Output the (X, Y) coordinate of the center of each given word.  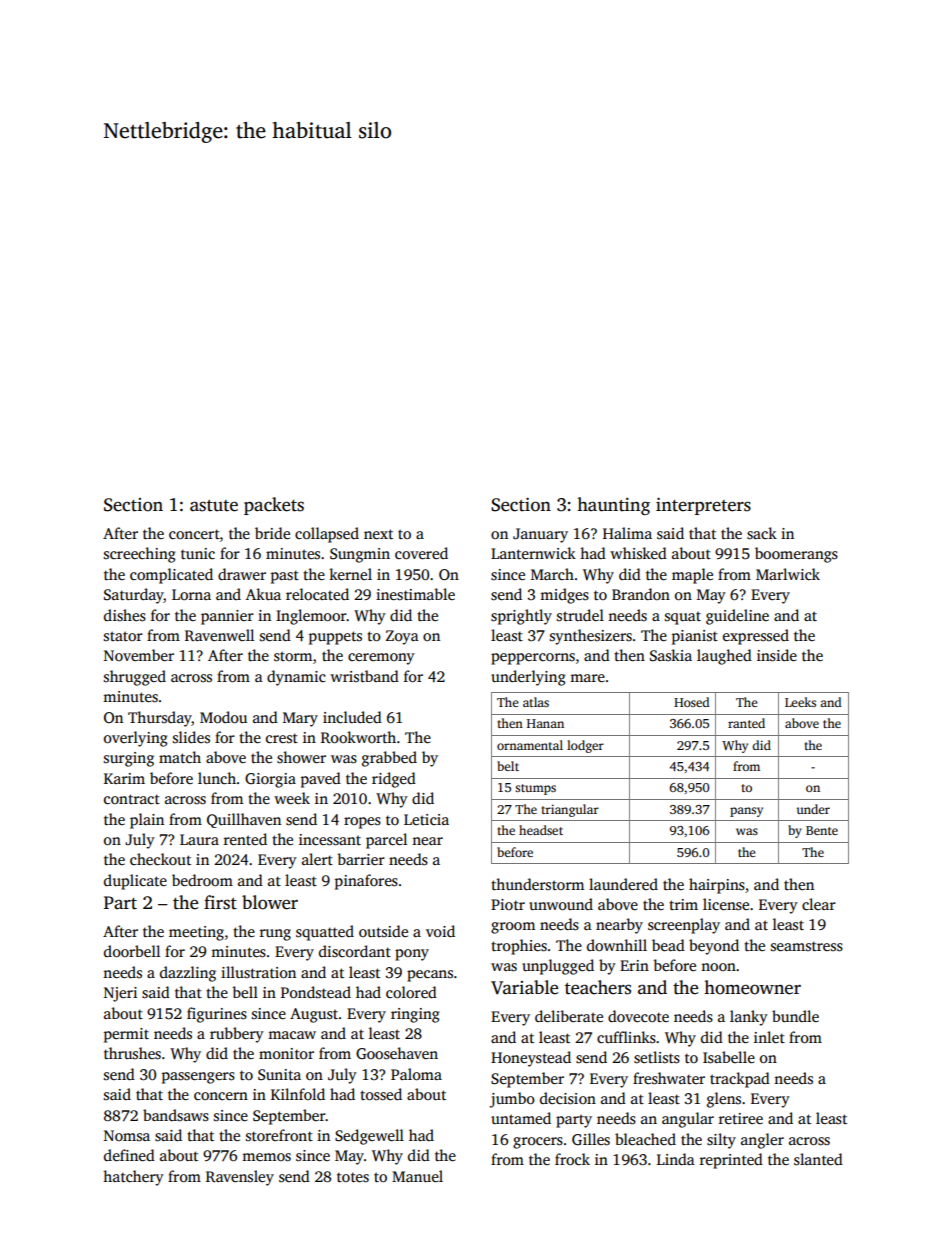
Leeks (800, 702)
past (285, 577)
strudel (580, 615)
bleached (645, 1139)
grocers (538, 1143)
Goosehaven (397, 1053)
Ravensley (240, 1178)
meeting (196, 933)
